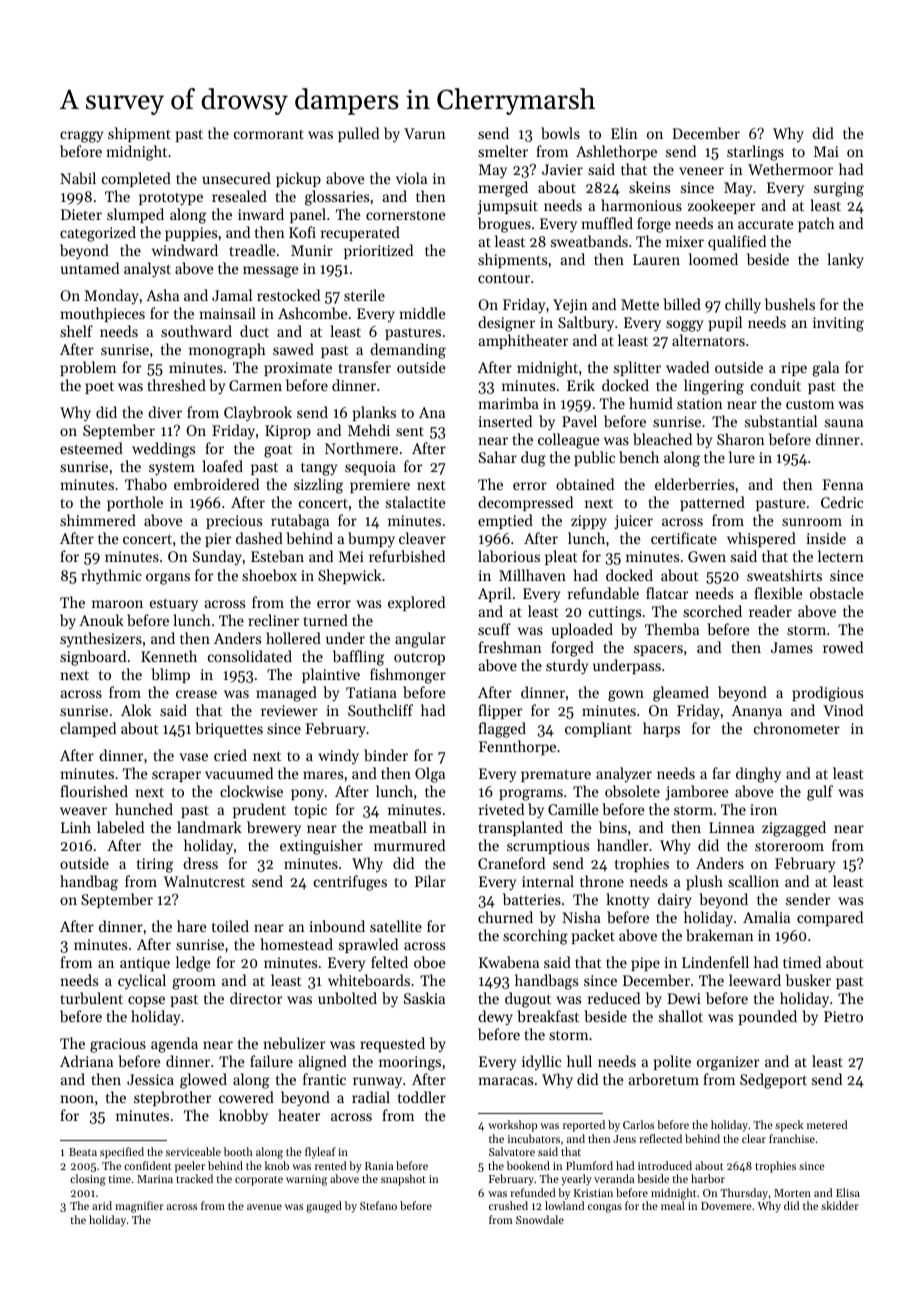 The width and height of the image is (924, 1308). I want to click on substantial, so click(781, 421).
